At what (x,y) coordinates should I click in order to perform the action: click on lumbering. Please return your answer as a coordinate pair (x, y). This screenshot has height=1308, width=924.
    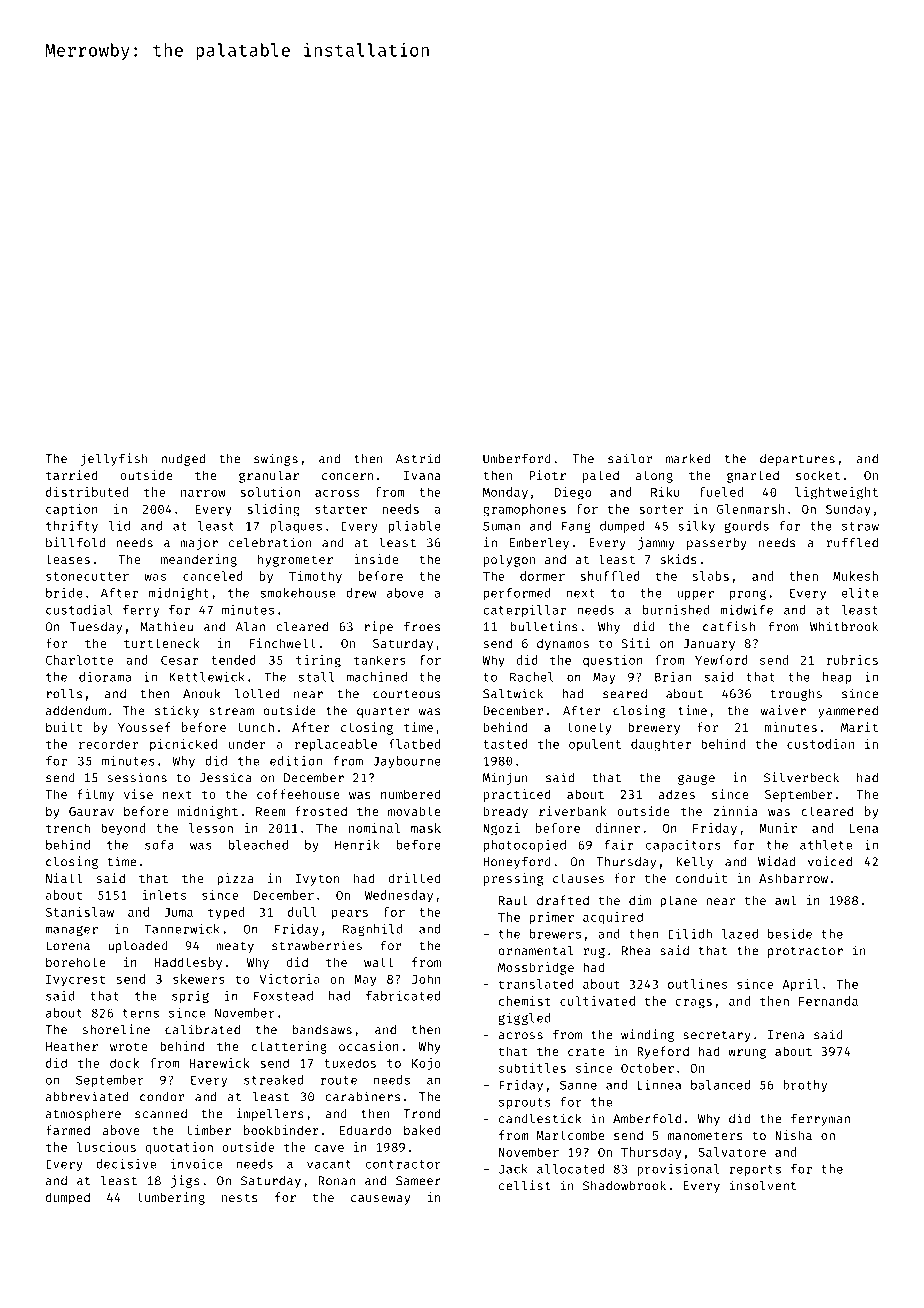
    Looking at the image, I should click on (171, 1198).
